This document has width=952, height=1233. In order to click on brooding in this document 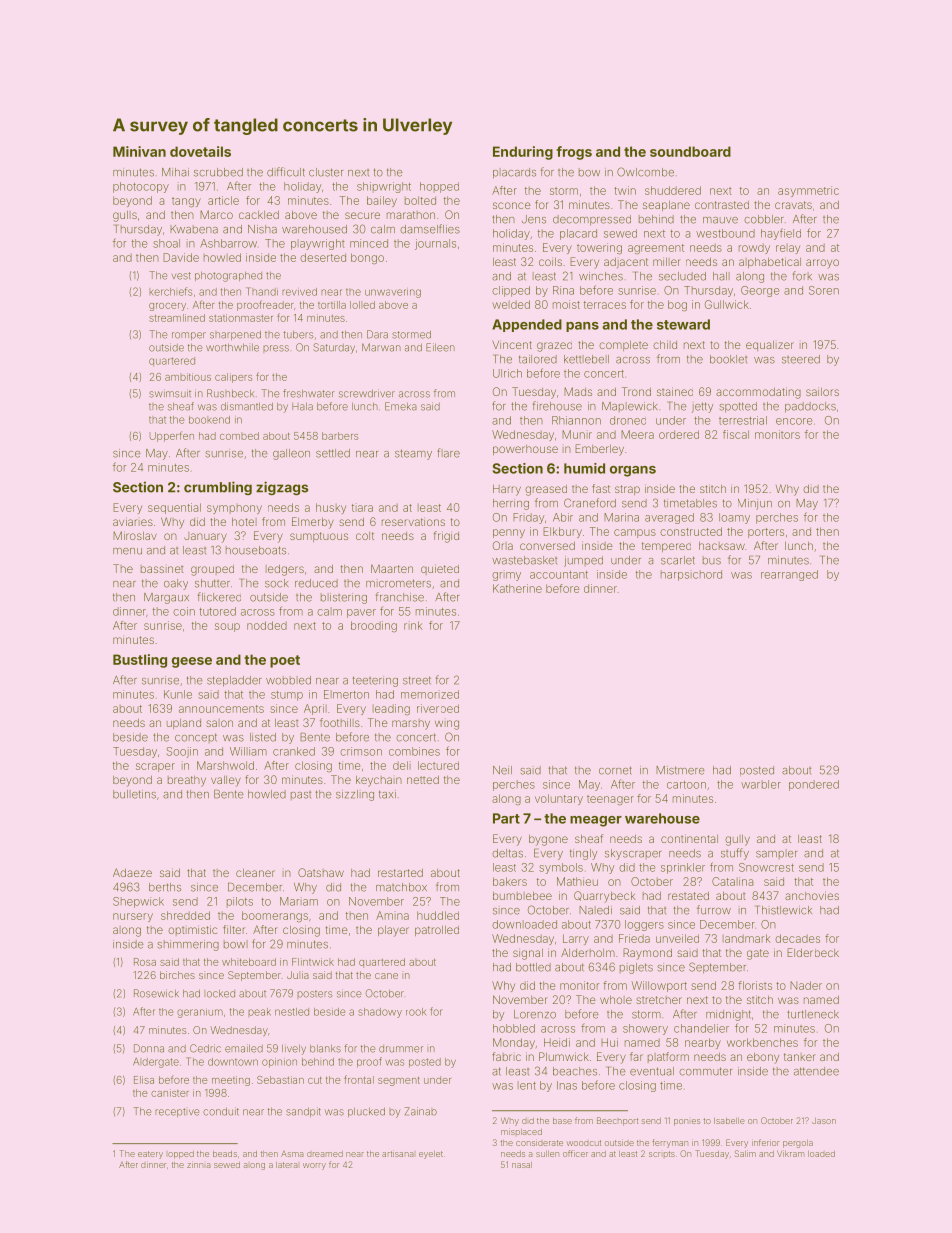, I will do `click(374, 626)`.
